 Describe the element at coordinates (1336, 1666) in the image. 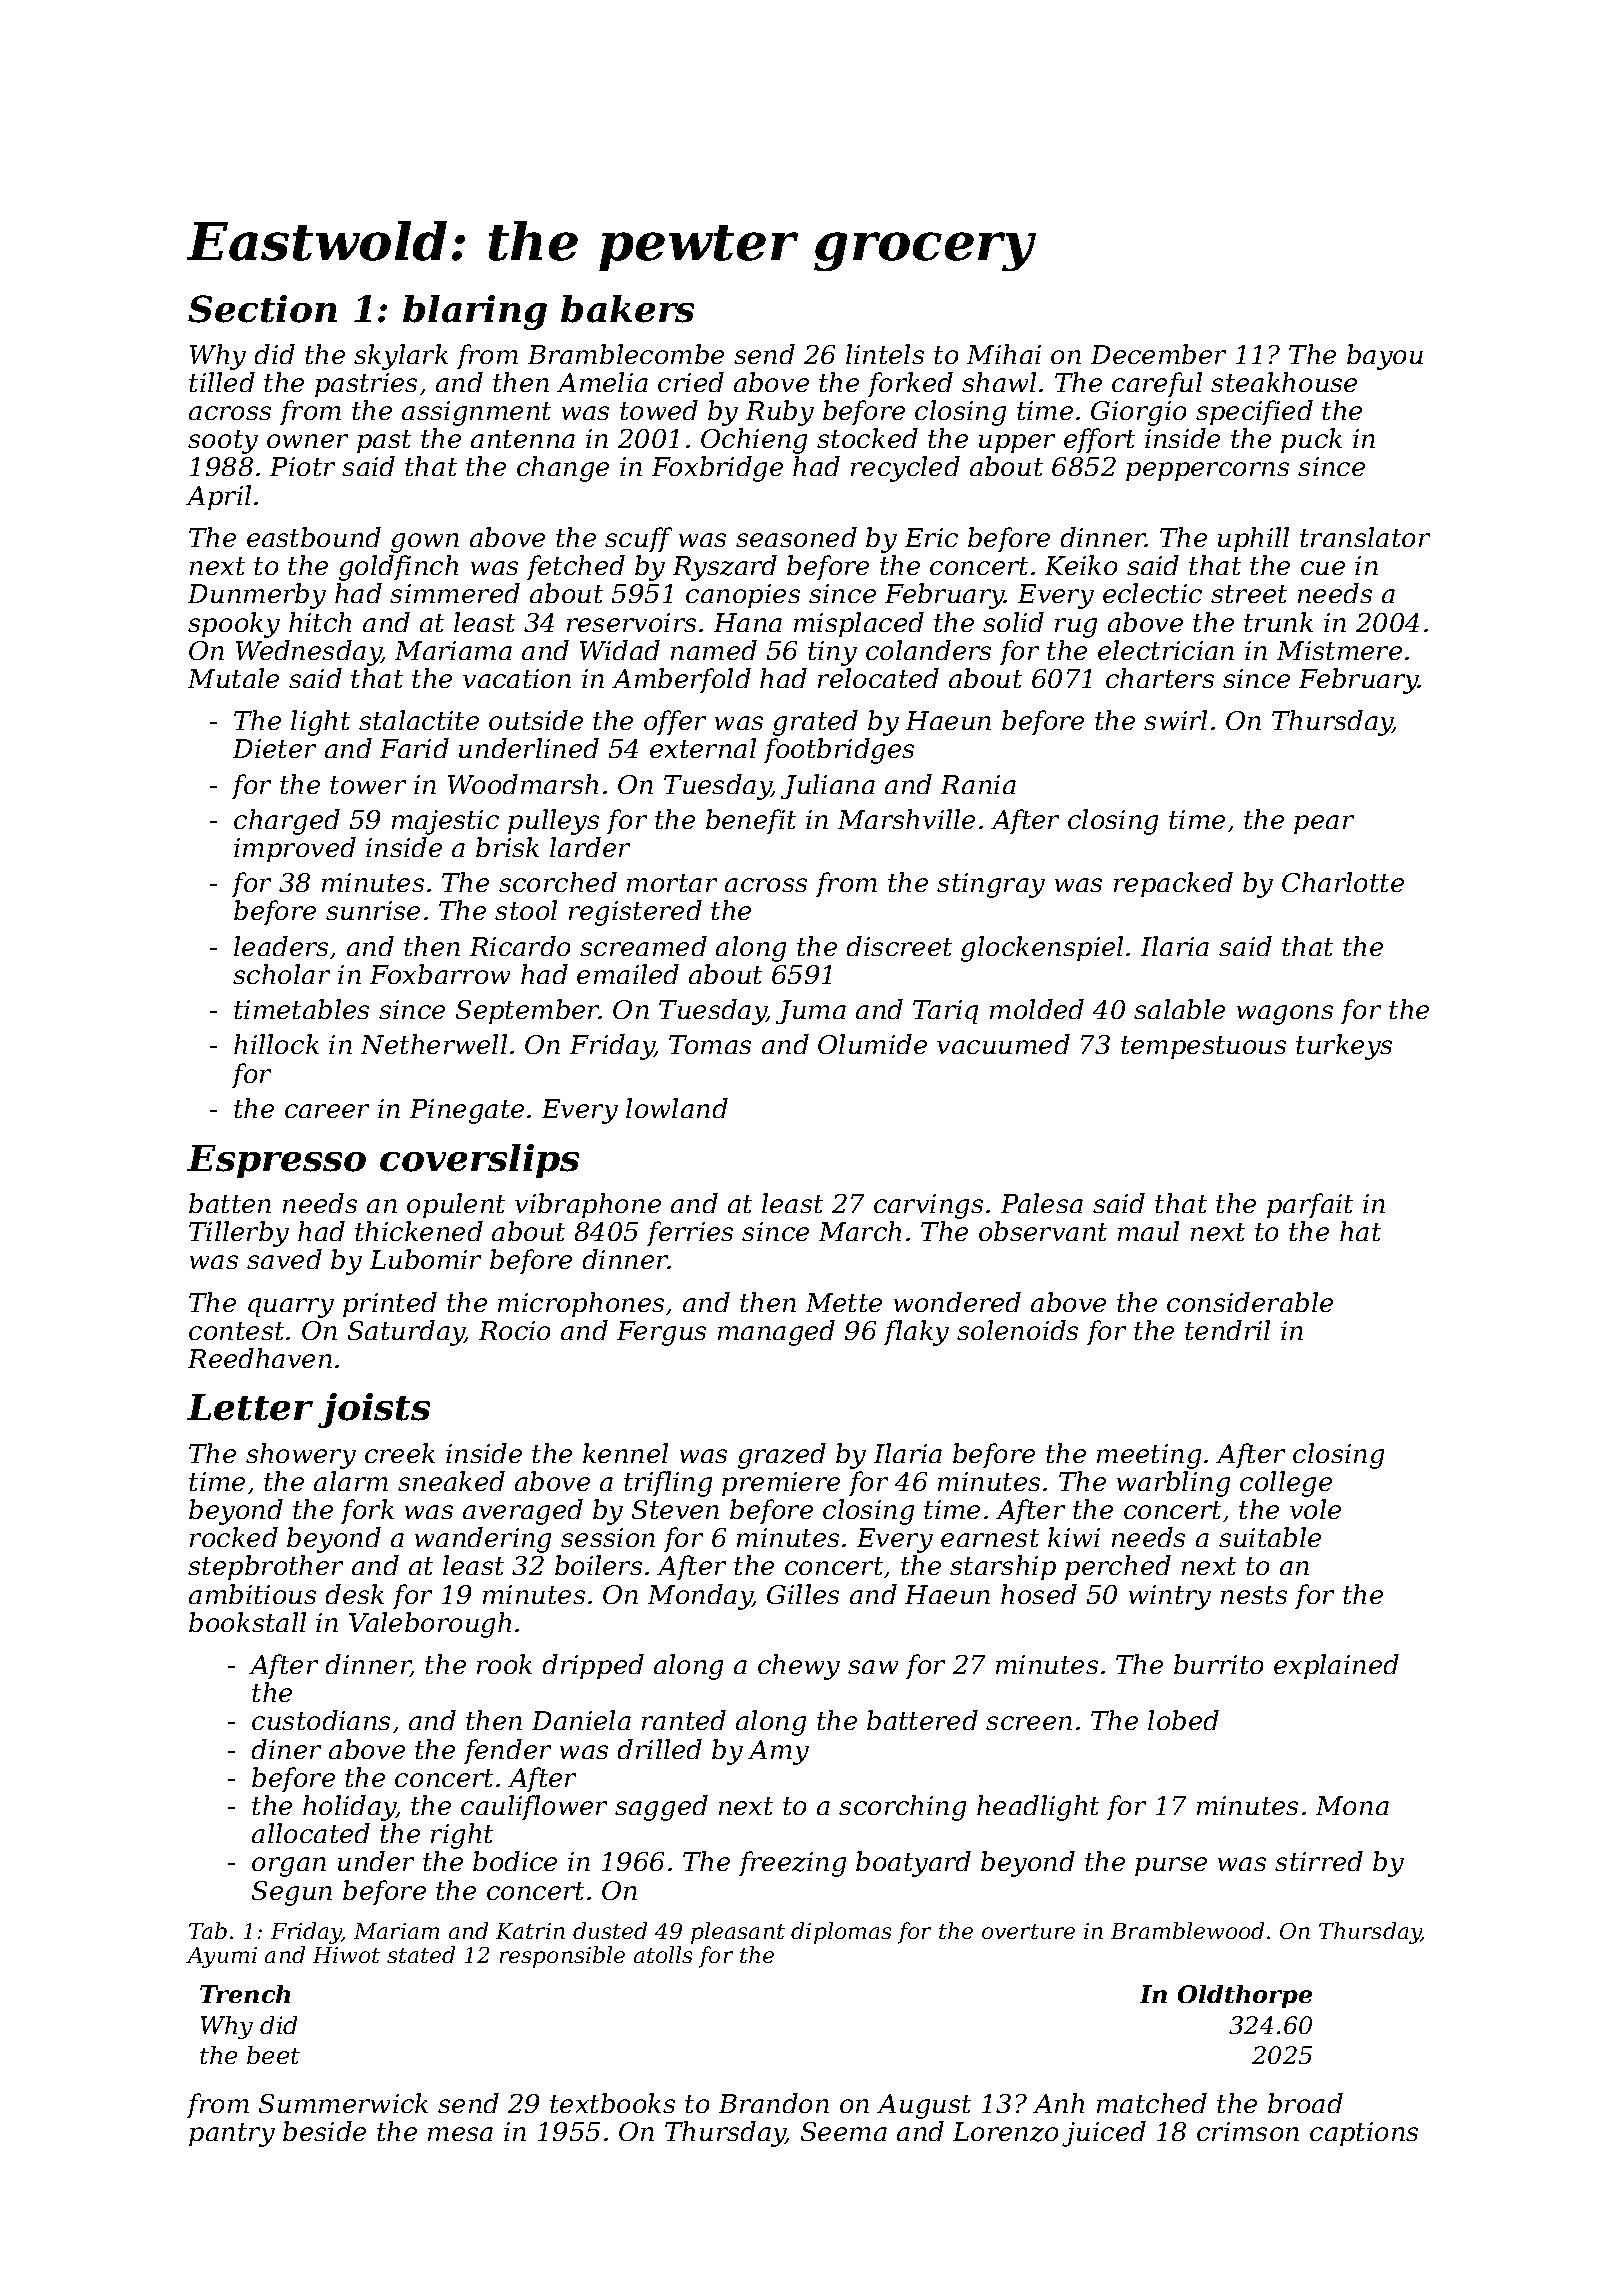

I see `explained` at that location.
